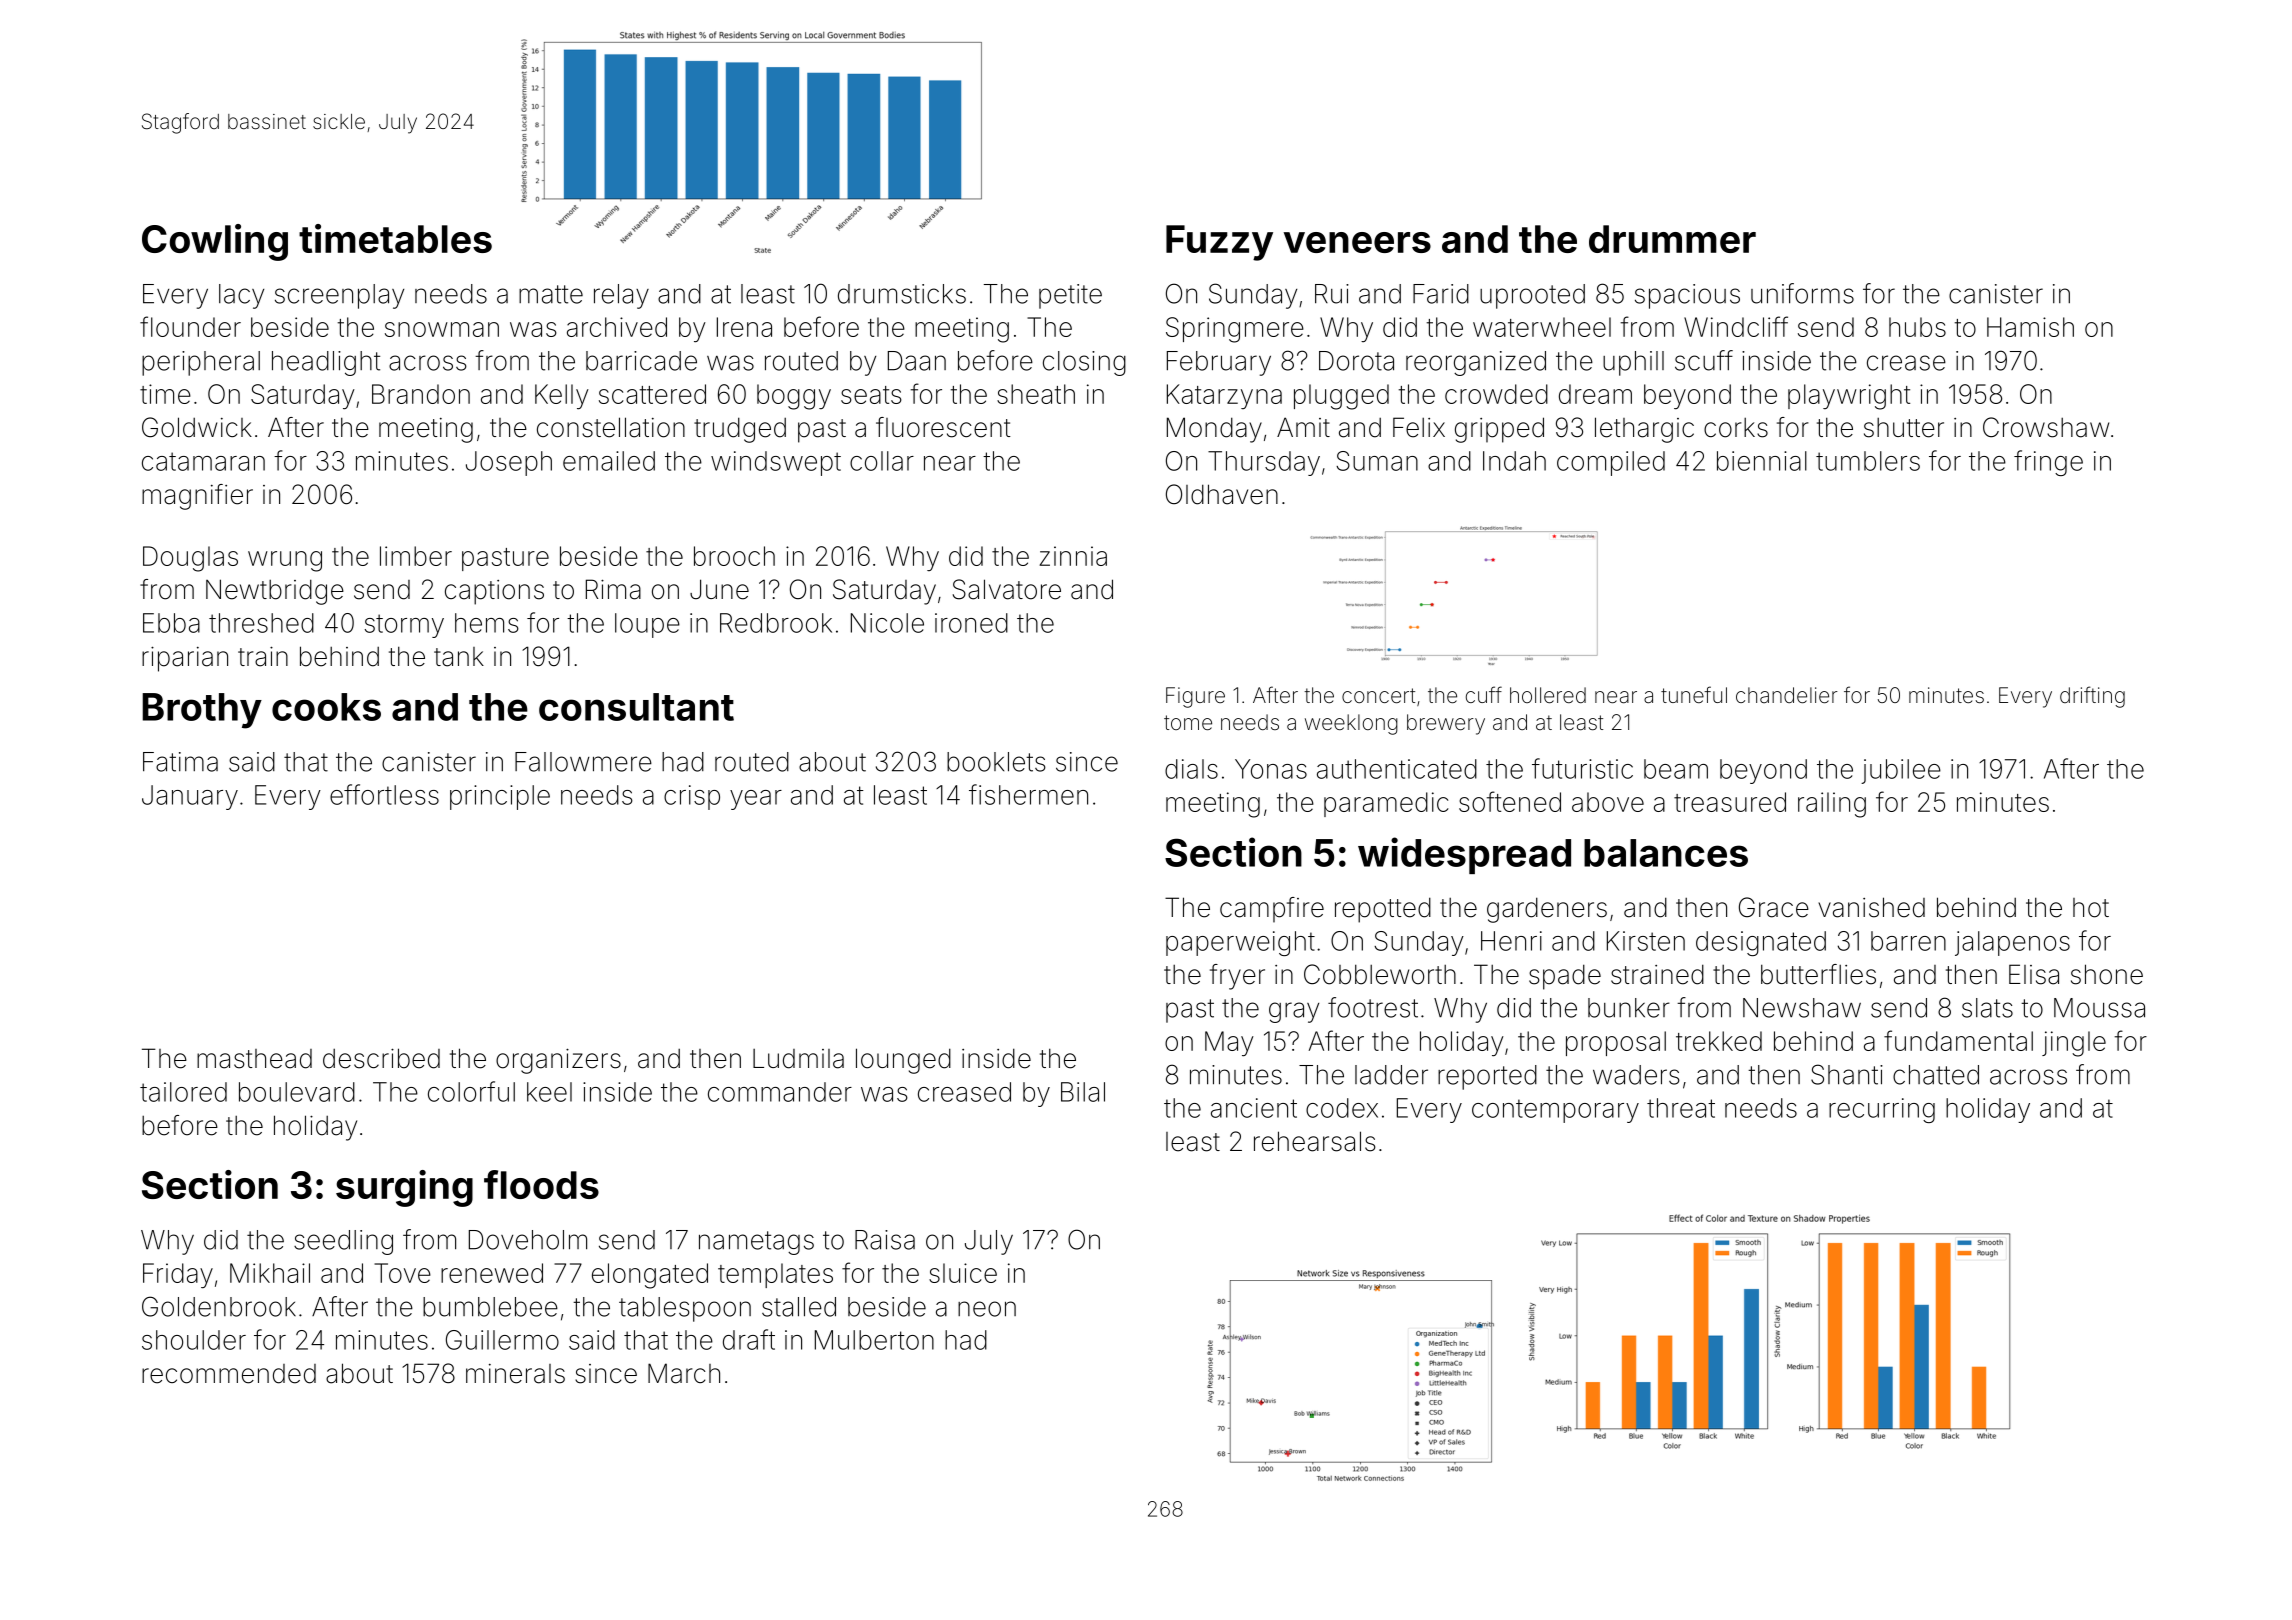  Describe the element at coordinates (1802, 293) in the screenshot. I see `uniforms` at that location.
